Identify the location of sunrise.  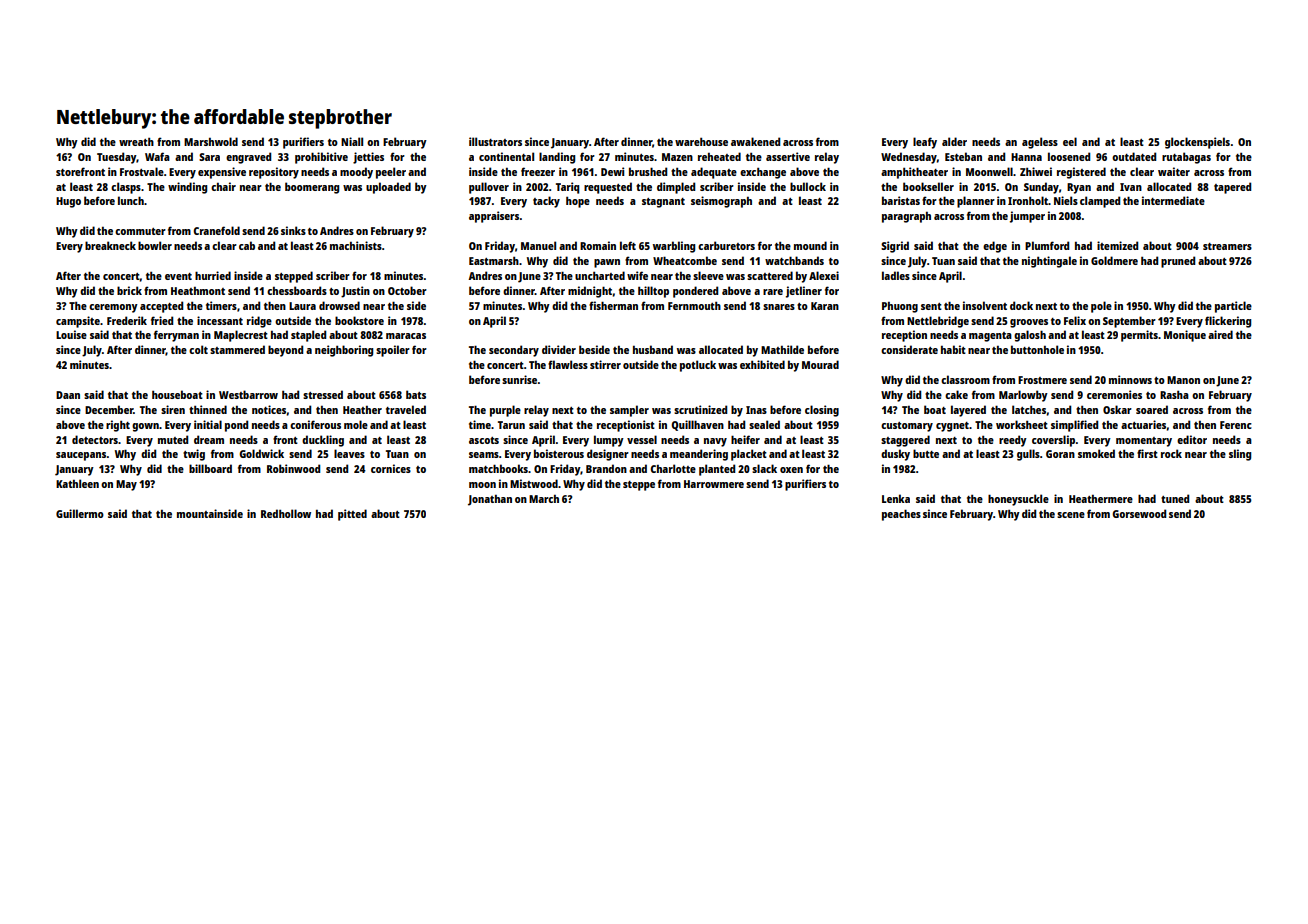
(519, 379).
